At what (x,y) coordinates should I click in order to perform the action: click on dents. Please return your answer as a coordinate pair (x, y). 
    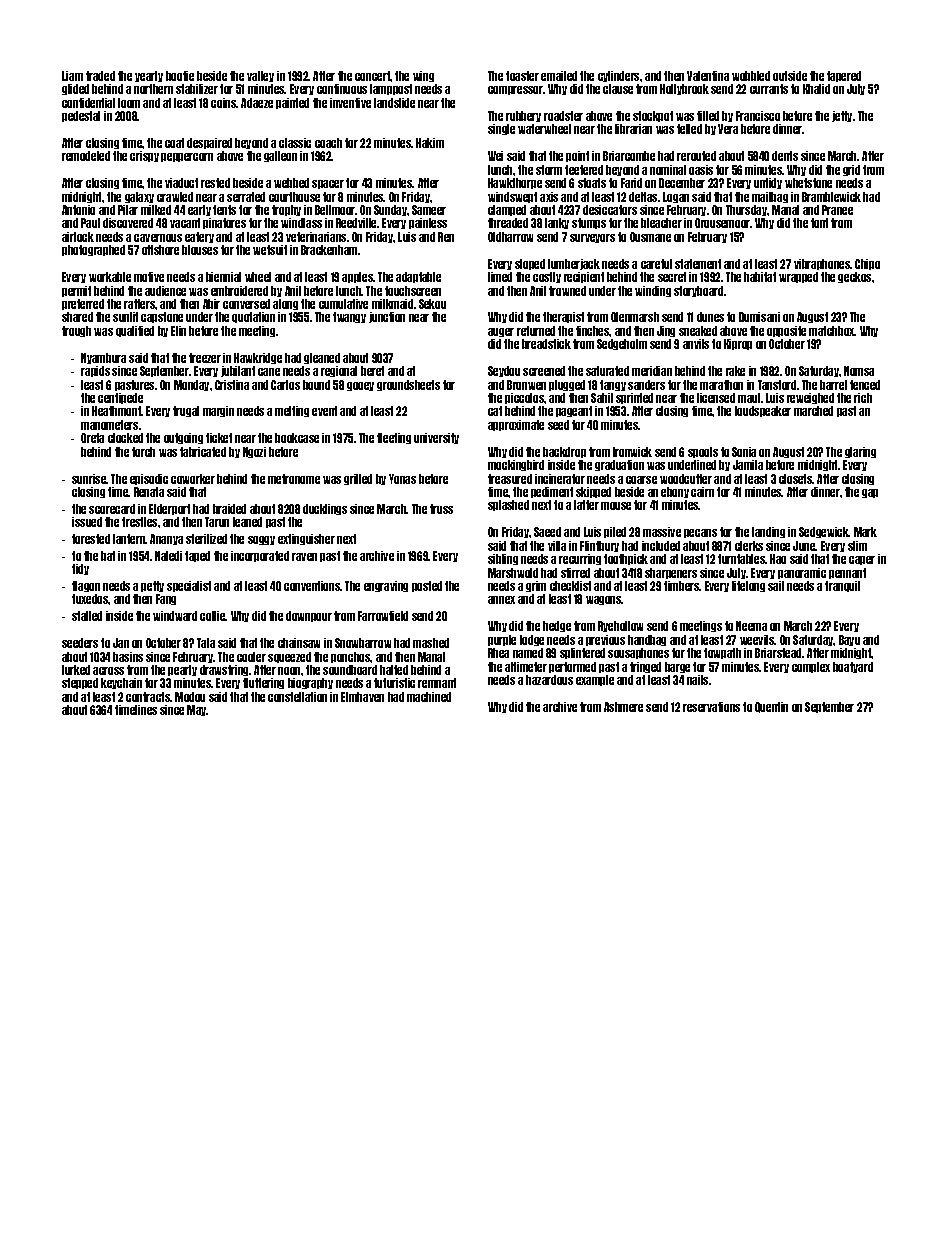
    Looking at the image, I should click on (785, 156).
